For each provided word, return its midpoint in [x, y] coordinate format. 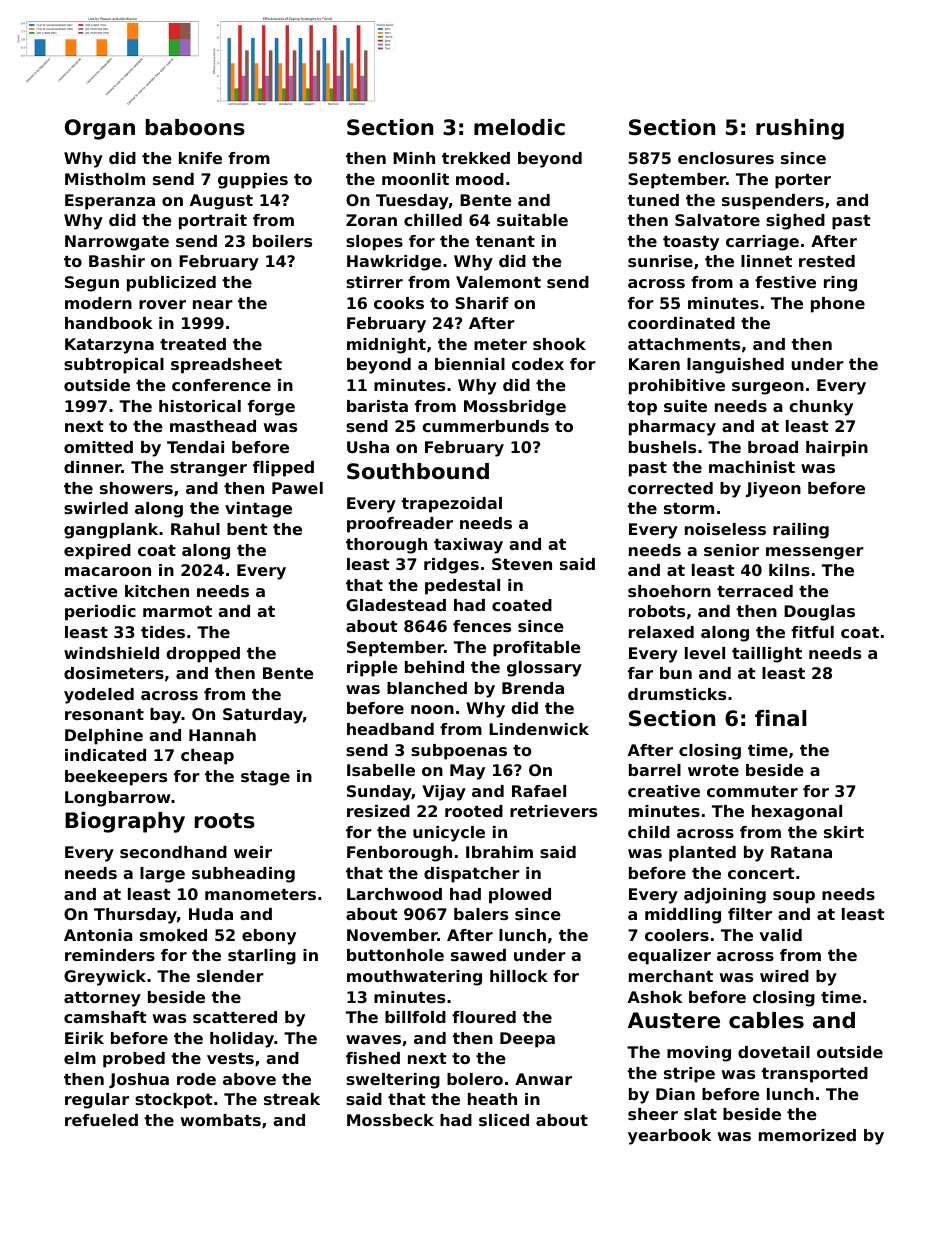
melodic [519, 127]
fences [482, 626]
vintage [258, 510]
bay [165, 716]
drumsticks [677, 694]
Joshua [139, 1080]
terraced [755, 591]
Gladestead [396, 605]
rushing [800, 129]
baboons [195, 127]
